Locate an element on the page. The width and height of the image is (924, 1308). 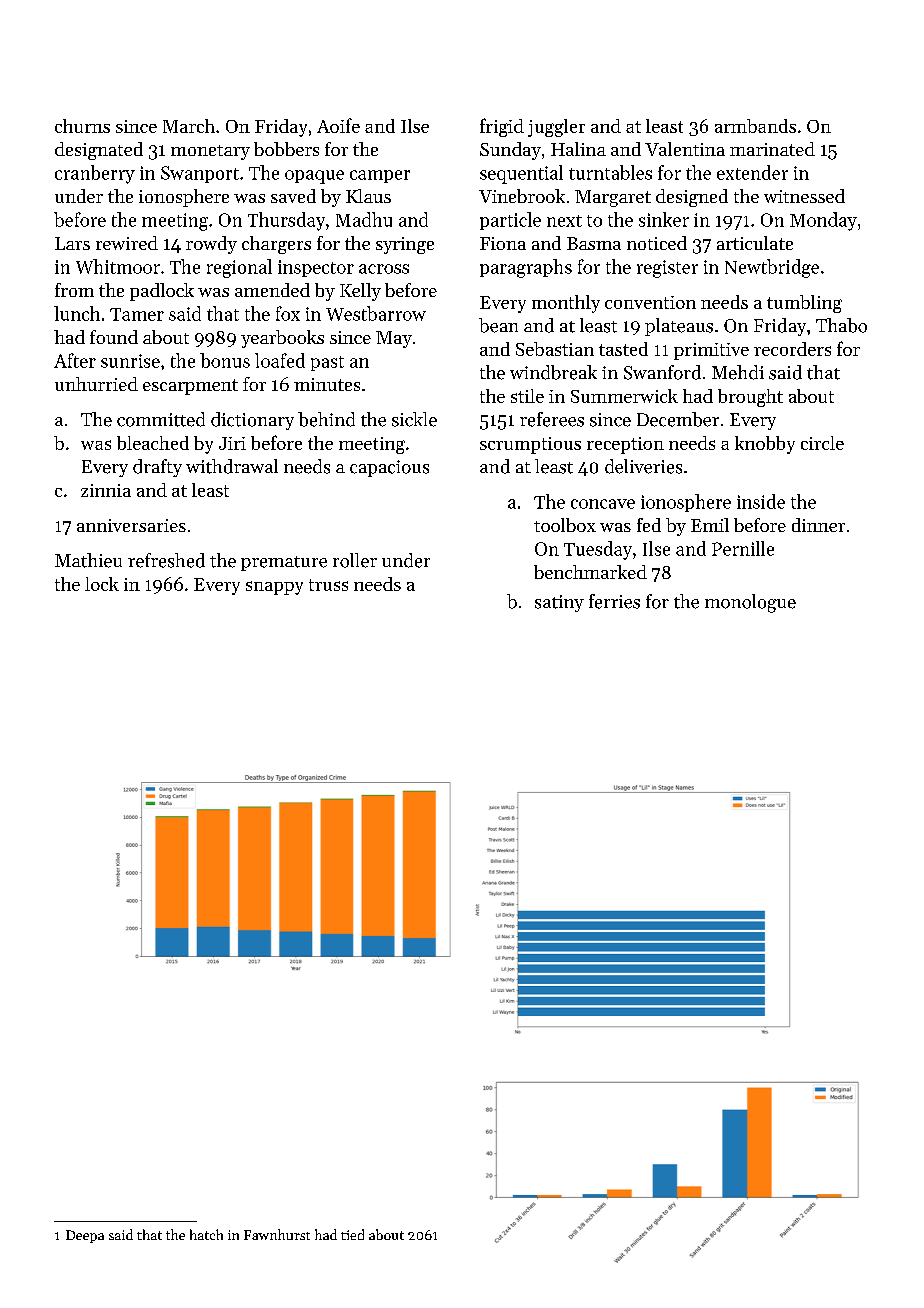
tied is located at coordinates (352, 1234).
